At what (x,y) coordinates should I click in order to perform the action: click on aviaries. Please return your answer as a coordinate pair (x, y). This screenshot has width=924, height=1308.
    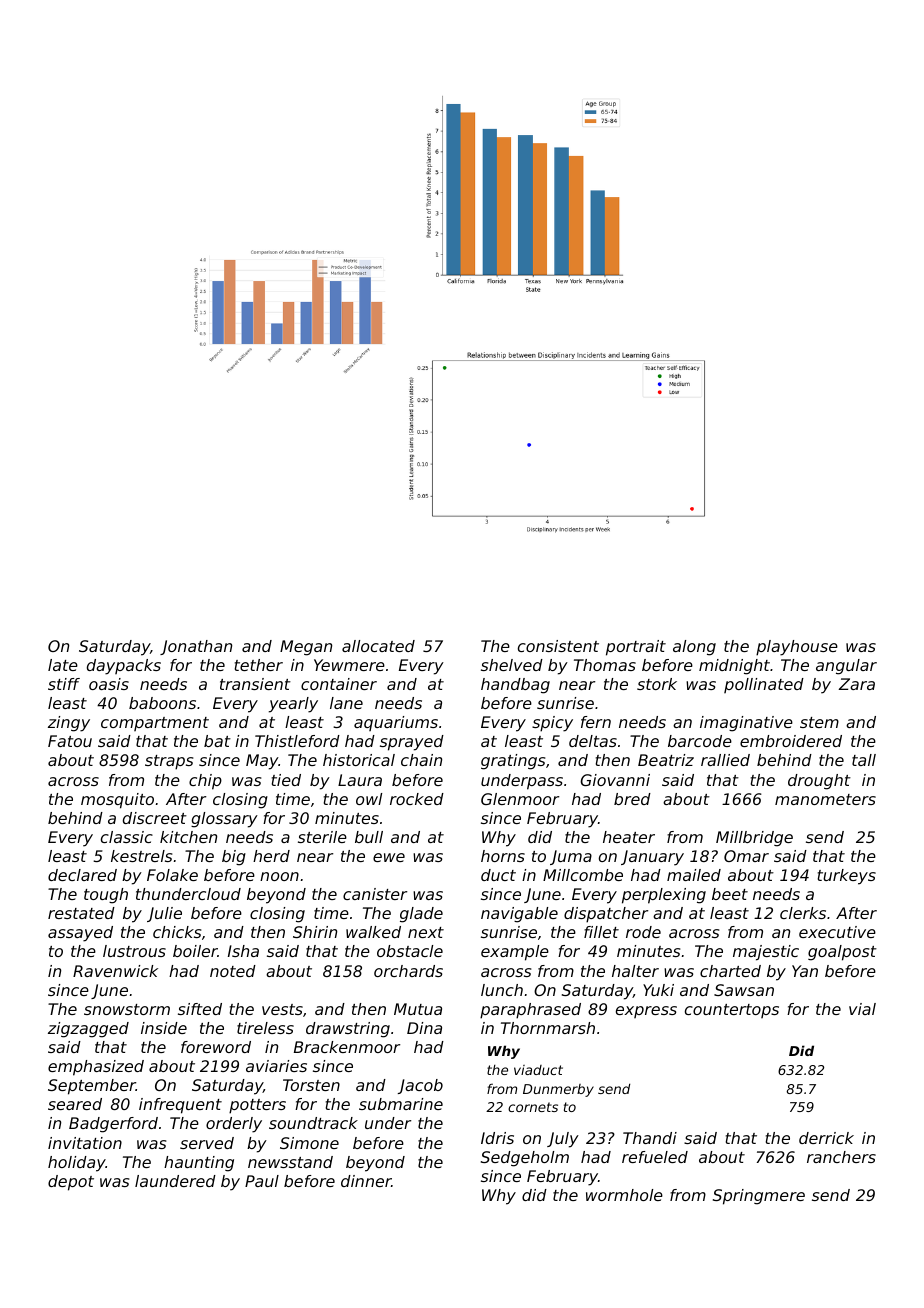
    Looking at the image, I should click on (276, 1066).
